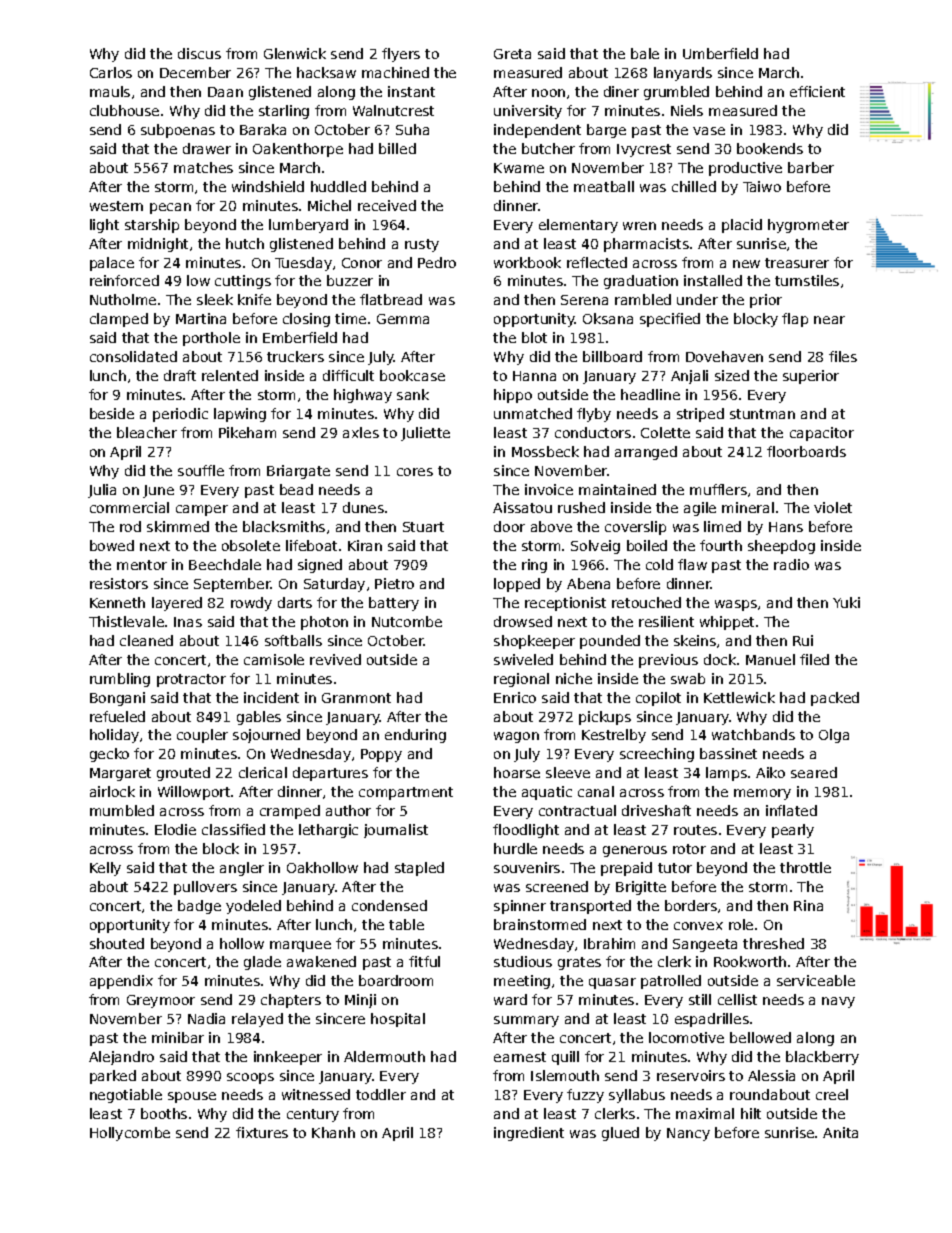  Describe the element at coordinates (695, 830) in the document. I see `routes` at that location.
